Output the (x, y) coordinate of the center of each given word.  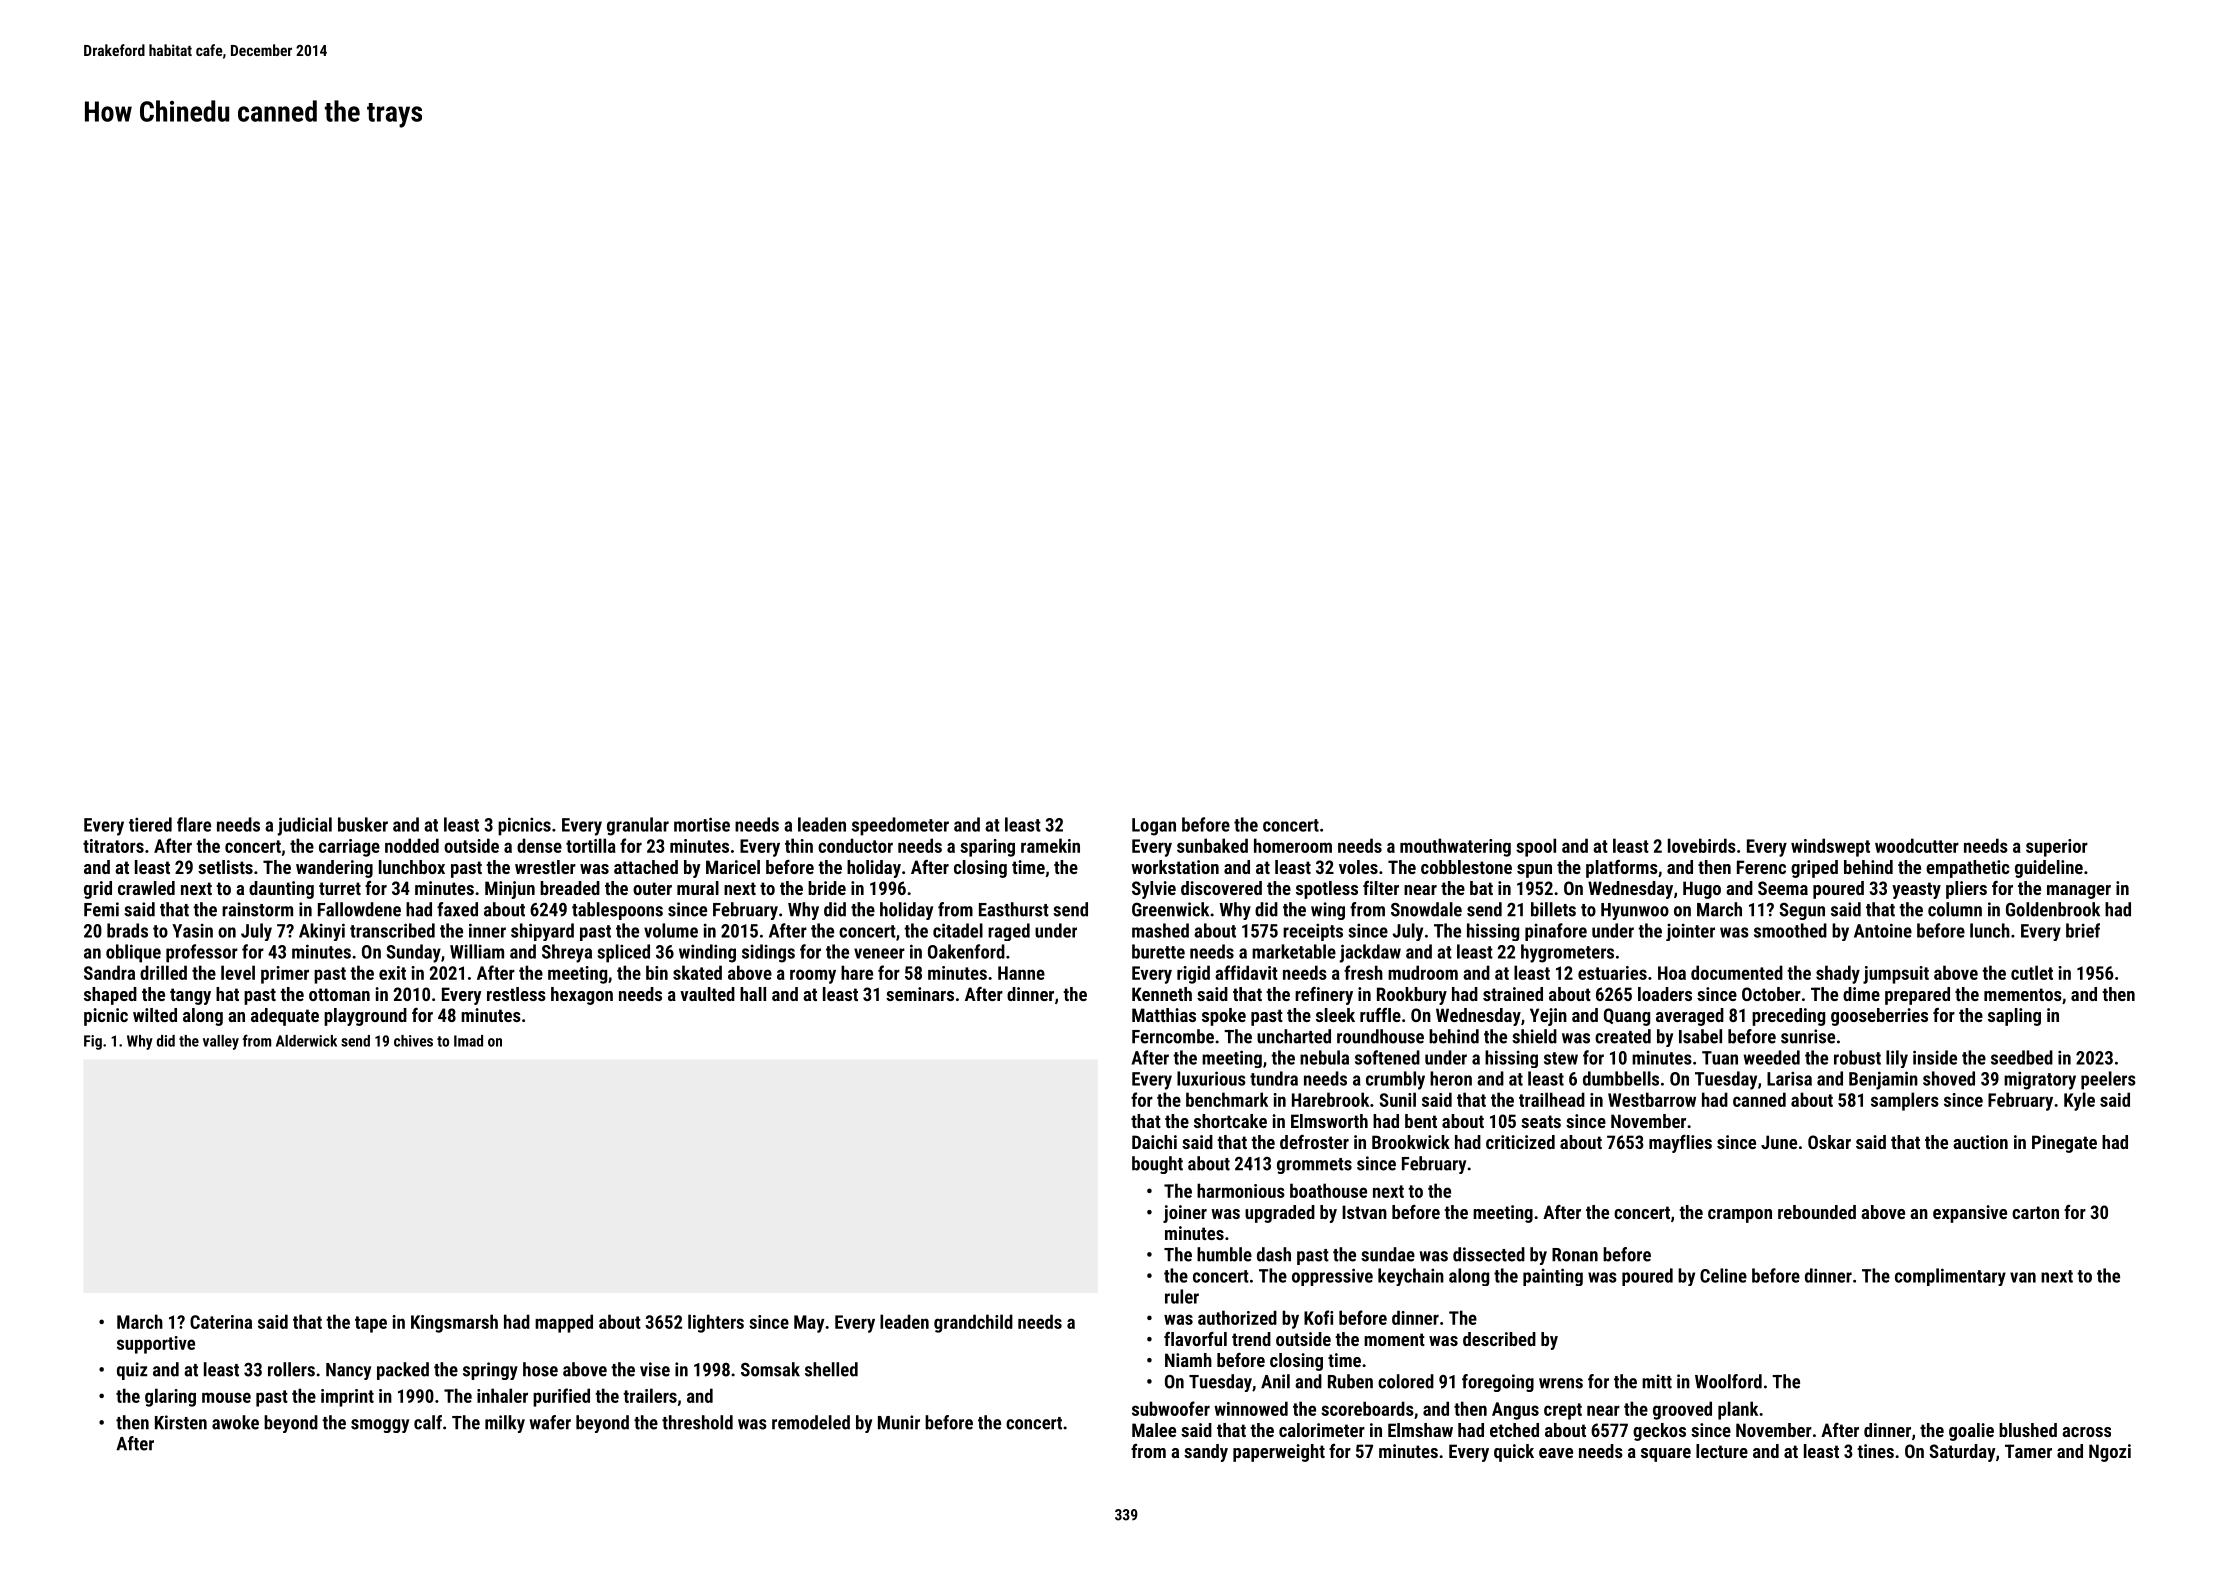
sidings (768, 953)
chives (413, 1041)
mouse (226, 1397)
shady (1838, 974)
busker (363, 824)
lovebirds (1702, 845)
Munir (899, 1422)
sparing (987, 848)
